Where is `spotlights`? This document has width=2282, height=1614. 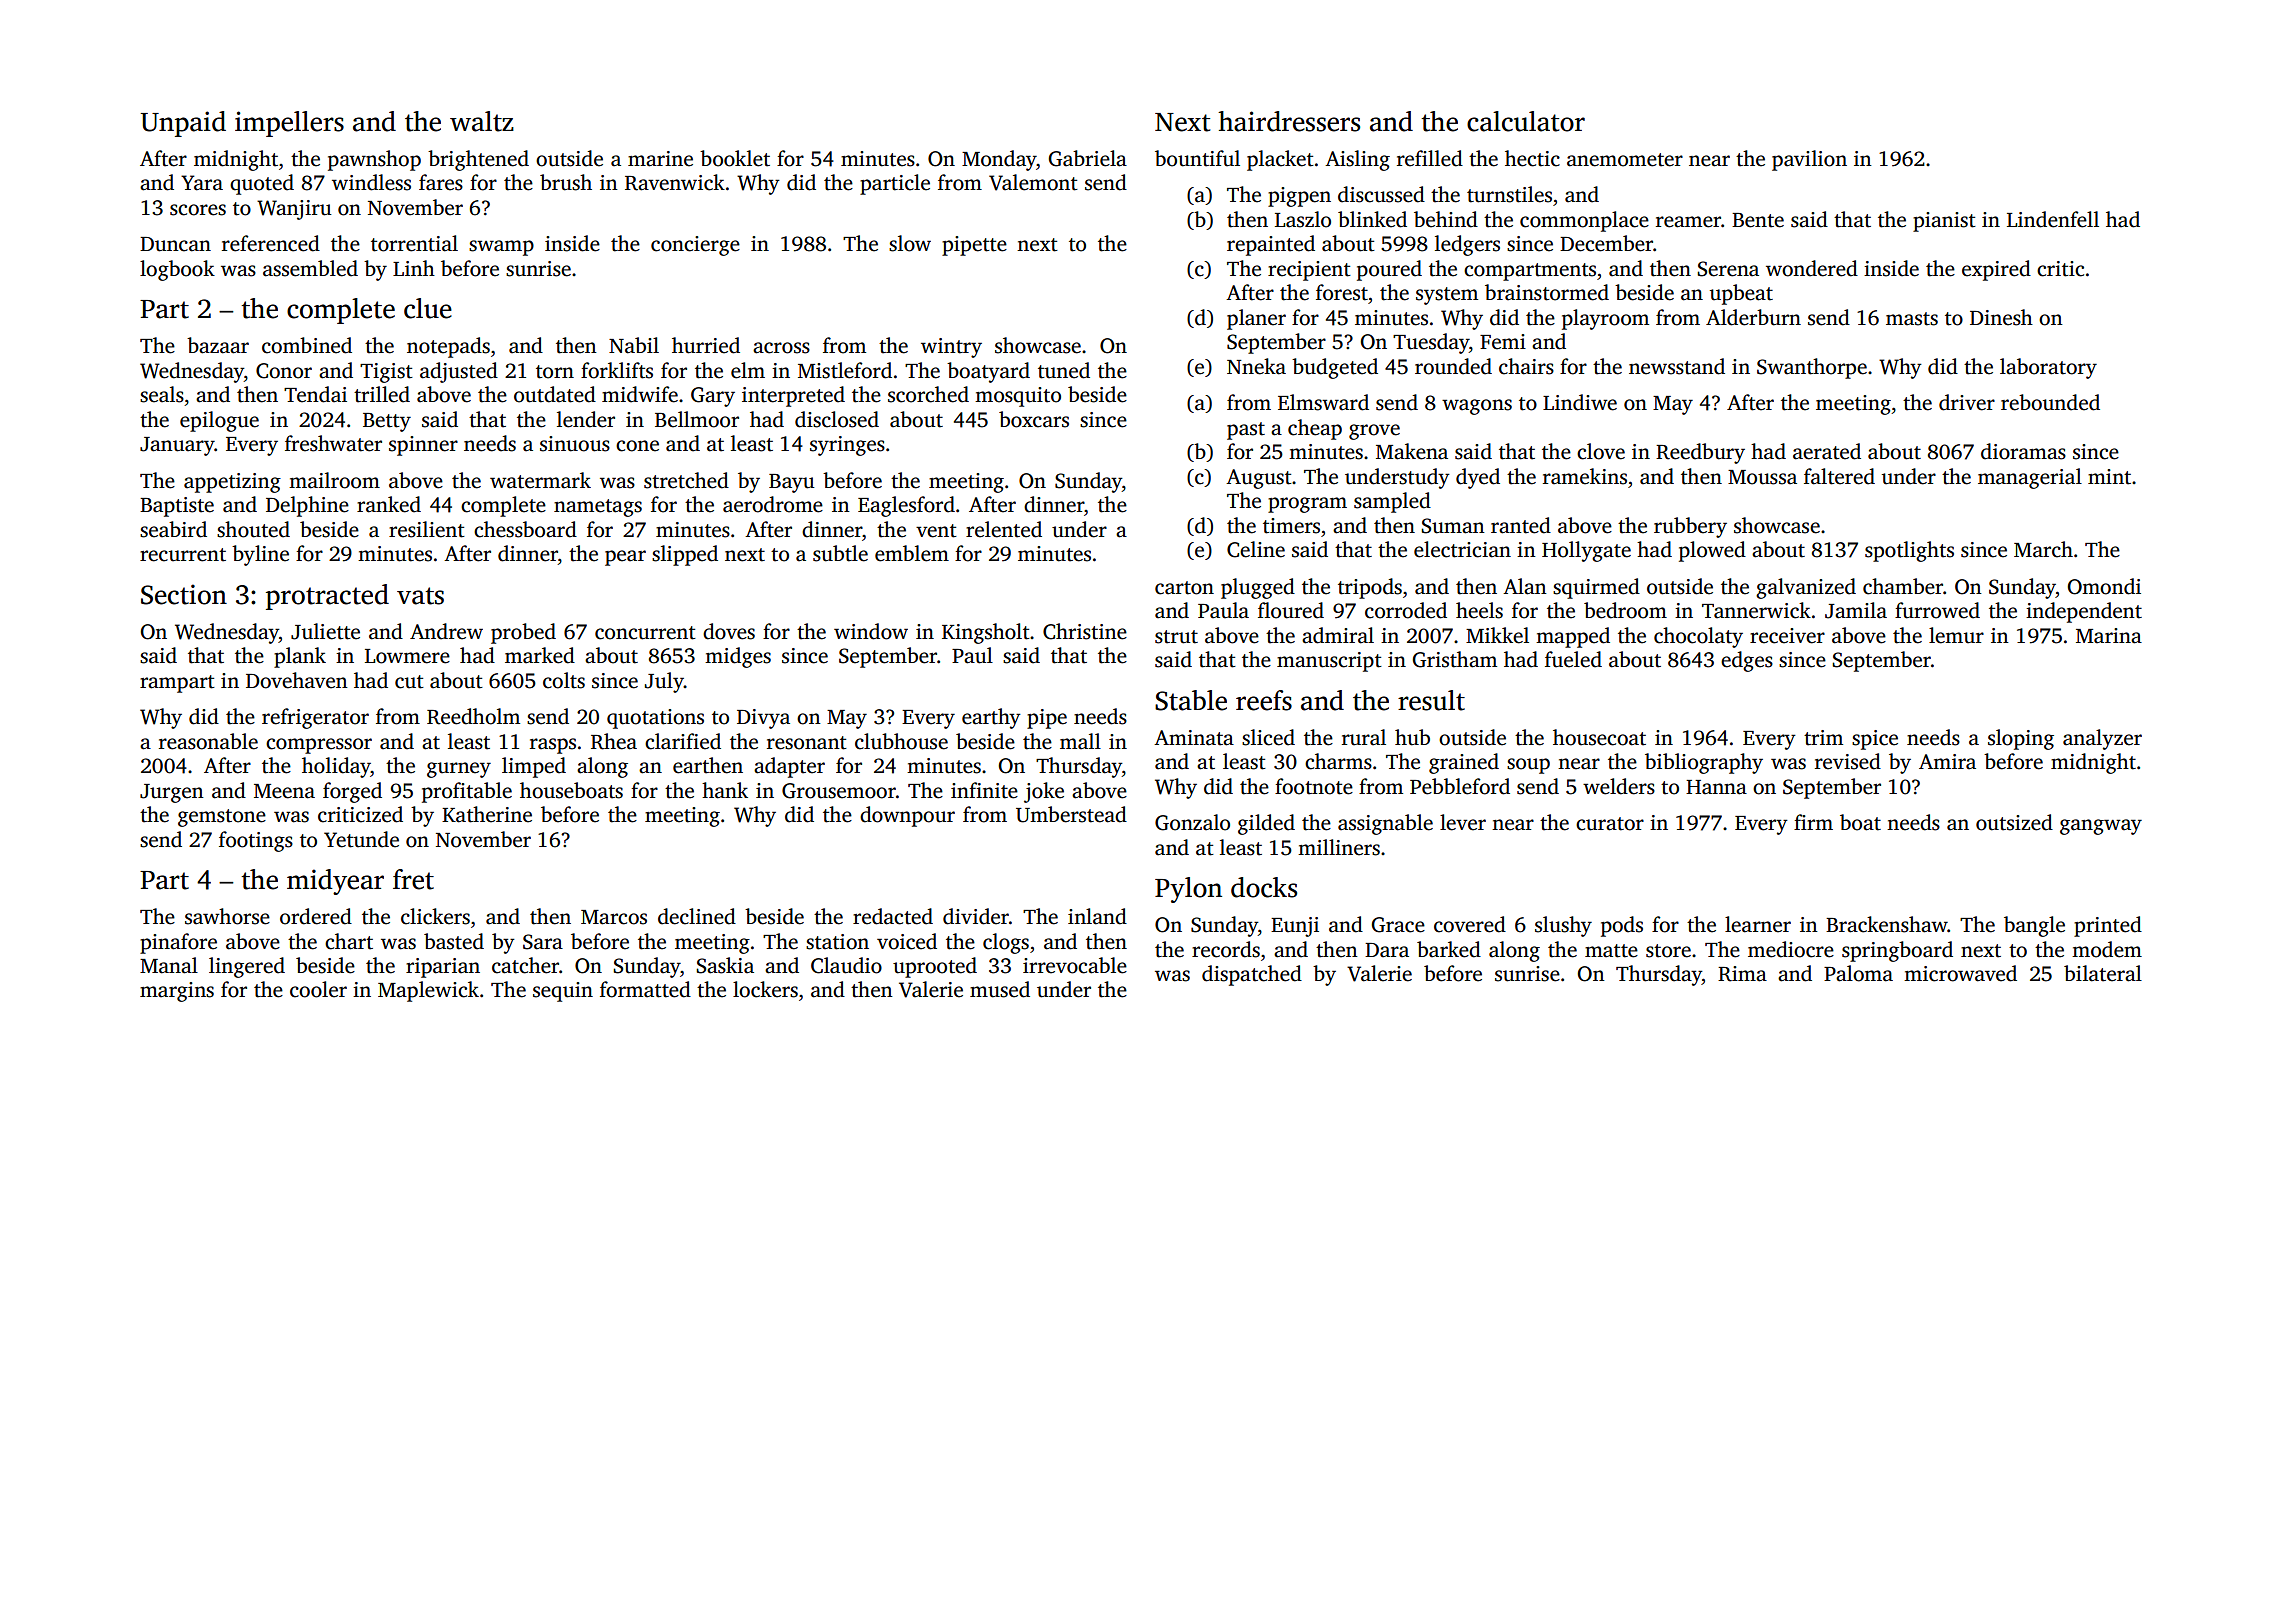 spotlights is located at coordinates (1909, 551).
